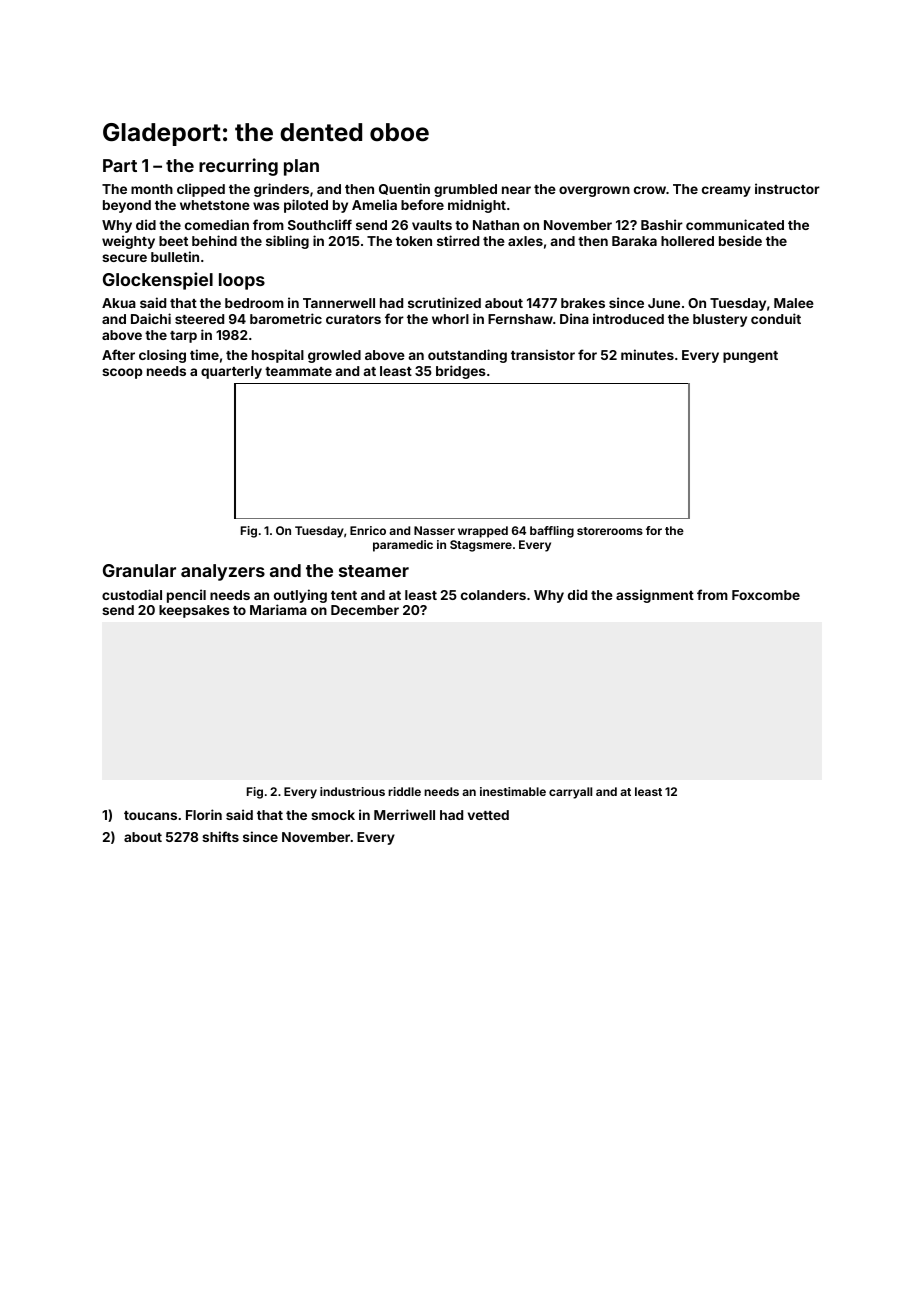 Image resolution: width=924 pixels, height=1308 pixels. What do you see at coordinates (766, 595) in the screenshot?
I see `Foxcombe` at bounding box center [766, 595].
